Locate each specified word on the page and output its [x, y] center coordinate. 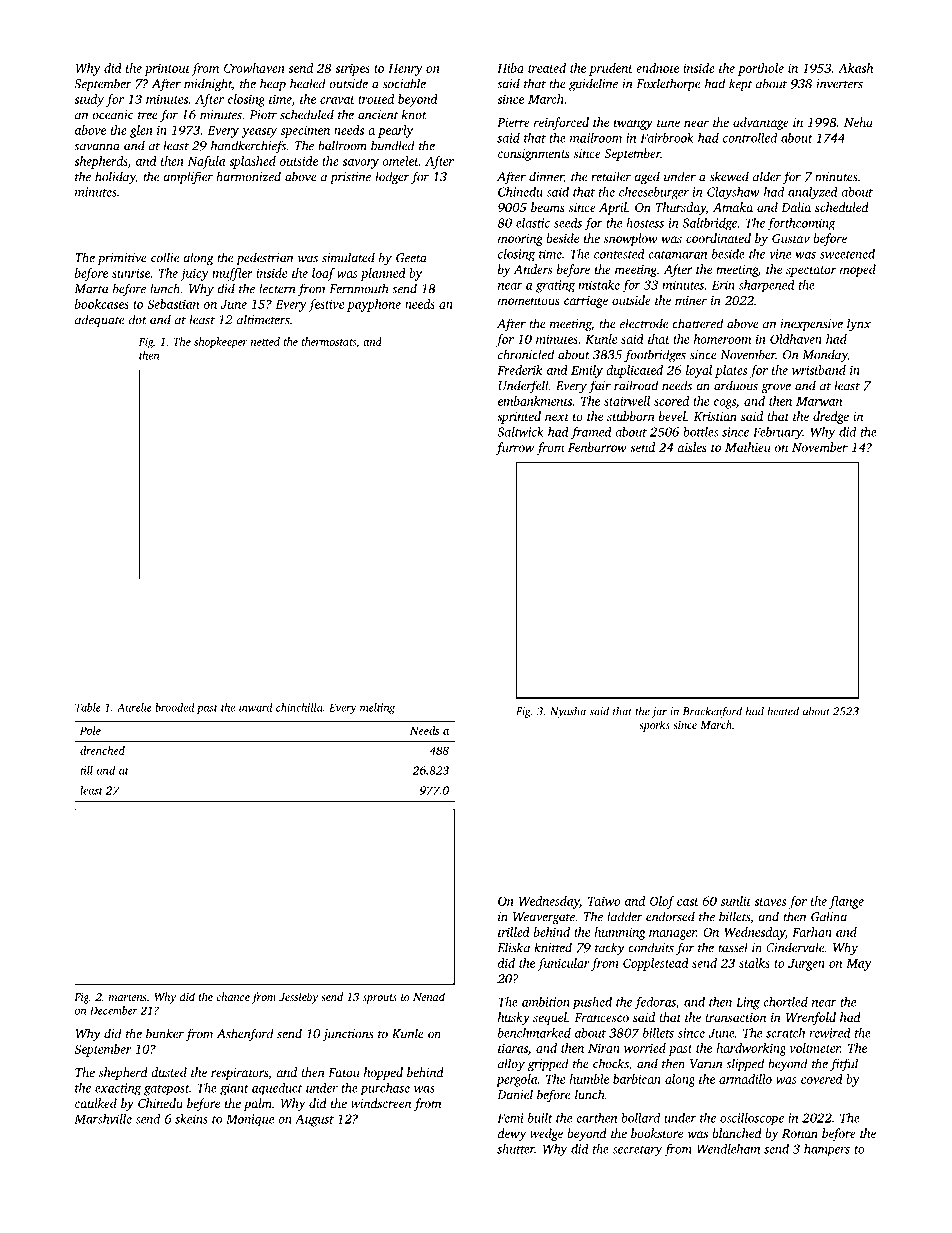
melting [377, 708]
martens [127, 997]
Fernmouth [359, 288]
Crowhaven [254, 68]
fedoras [655, 1003]
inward [256, 707]
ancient [378, 115]
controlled [750, 138]
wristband [819, 370]
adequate [99, 320]
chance [233, 996]
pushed [592, 1003]
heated [783, 711]
